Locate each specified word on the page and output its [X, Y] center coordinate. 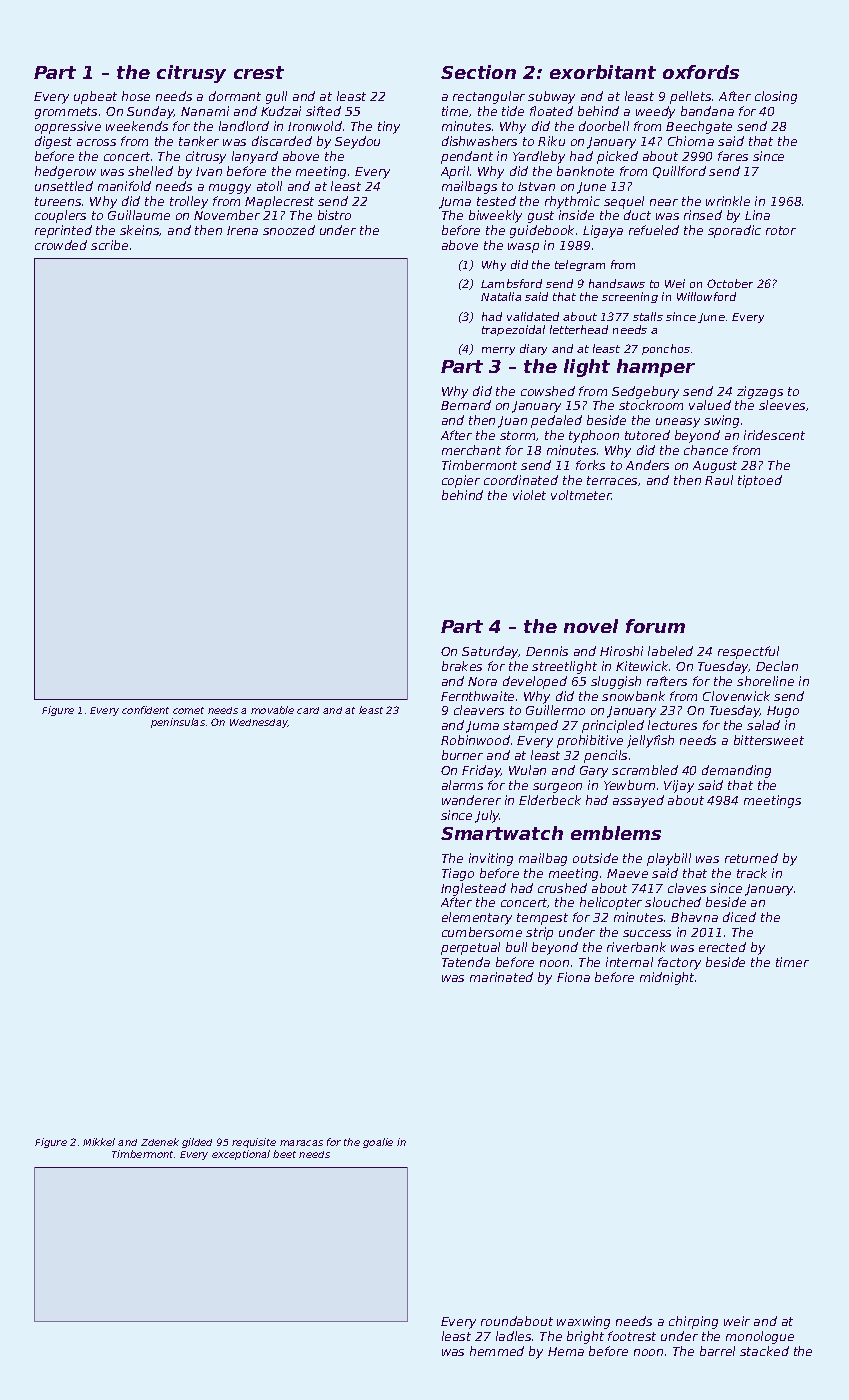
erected [722, 947]
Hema [566, 1351]
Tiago [458, 874]
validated [533, 316]
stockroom [651, 405]
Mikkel [99, 1142]
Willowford [706, 296]
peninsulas [178, 723]
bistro [334, 215]
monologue [760, 1337]
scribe [109, 245]
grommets [66, 113]
